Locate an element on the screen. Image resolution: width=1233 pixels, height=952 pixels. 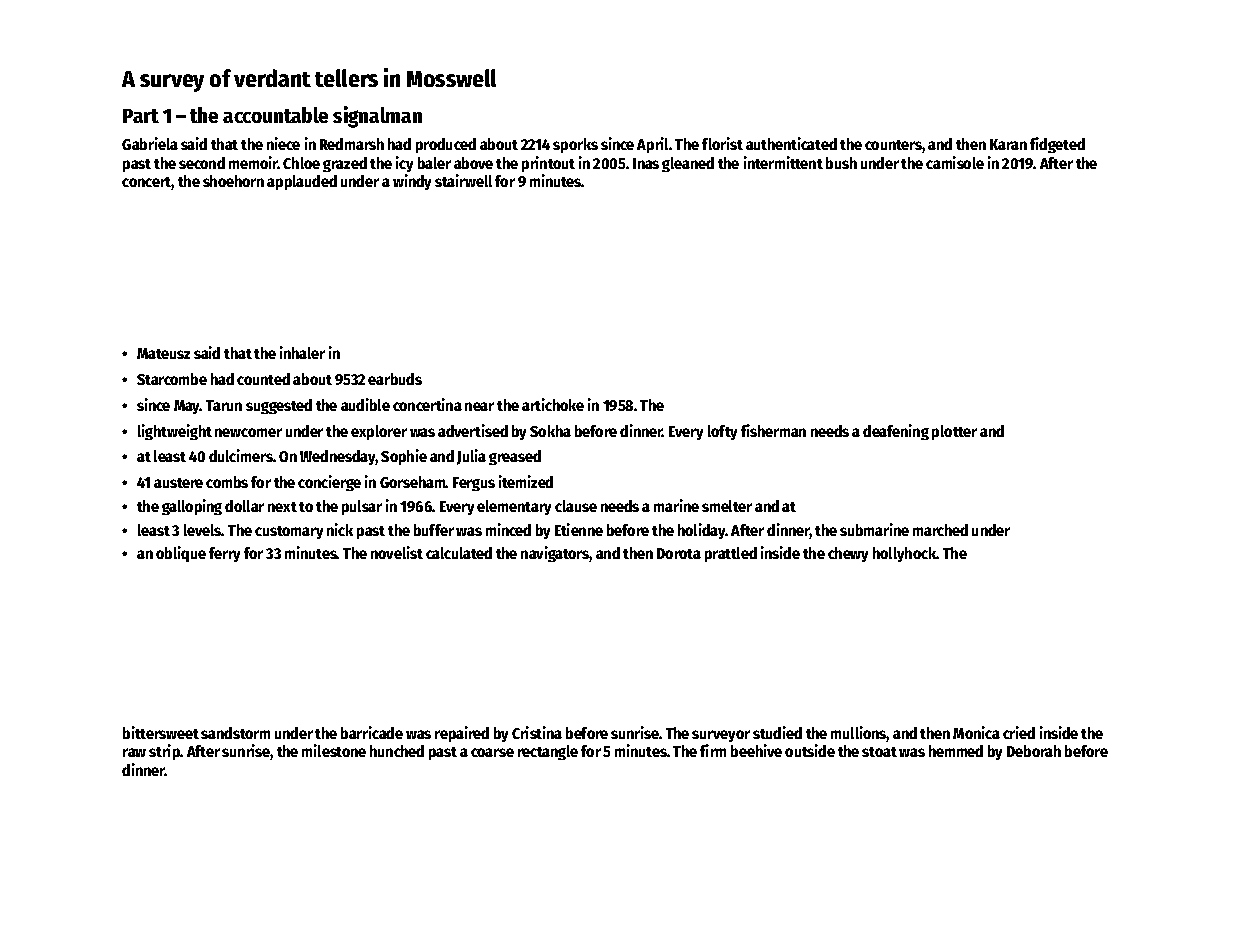
barricade is located at coordinates (372, 732).
